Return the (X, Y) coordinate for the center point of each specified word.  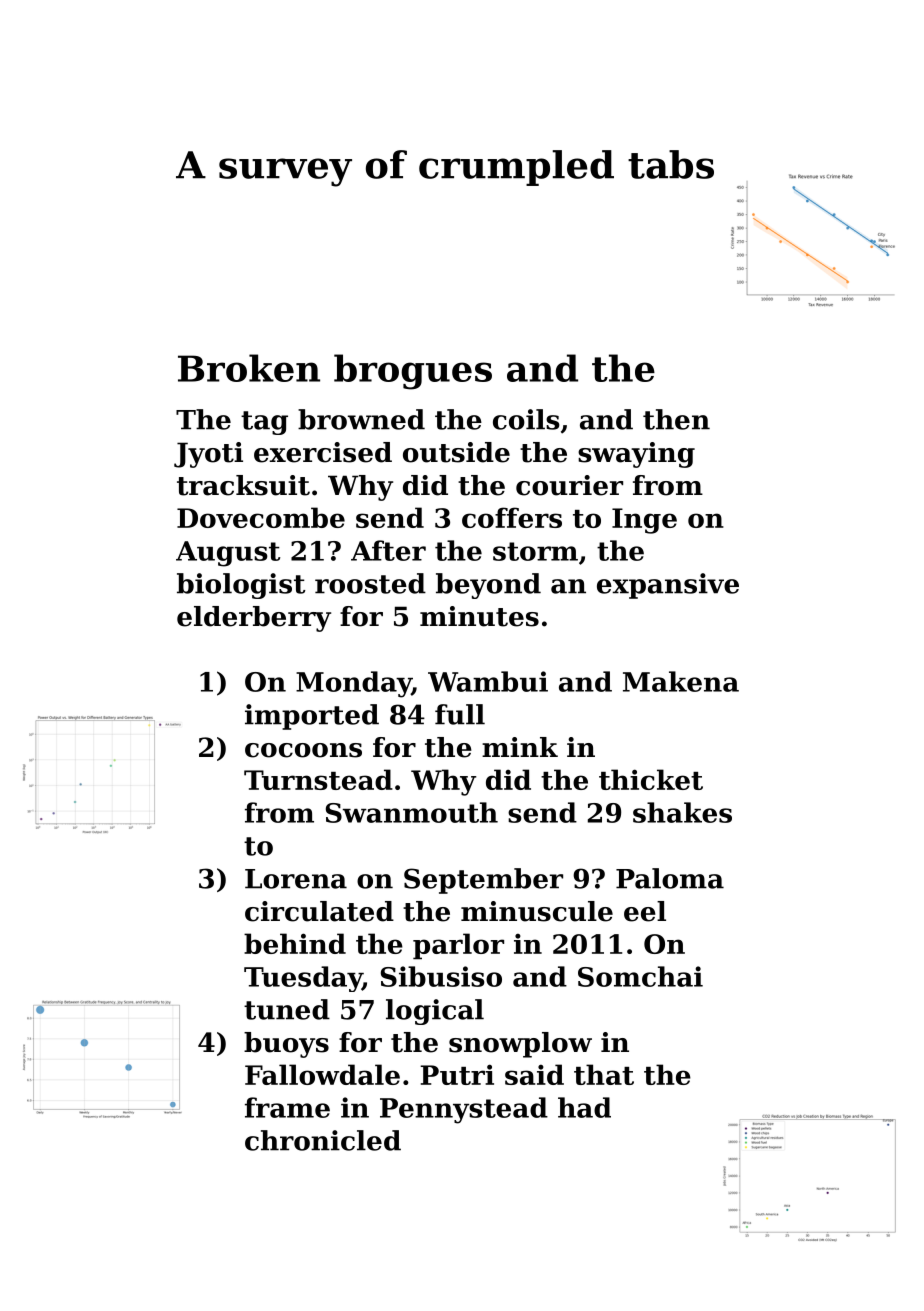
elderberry (254, 619)
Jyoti (208, 455)
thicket (651, 779)
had (584, 1107)
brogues (413, 372)
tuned (287, 1009)
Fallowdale (322, 1074)
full (460, 714)
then (676, 419)
